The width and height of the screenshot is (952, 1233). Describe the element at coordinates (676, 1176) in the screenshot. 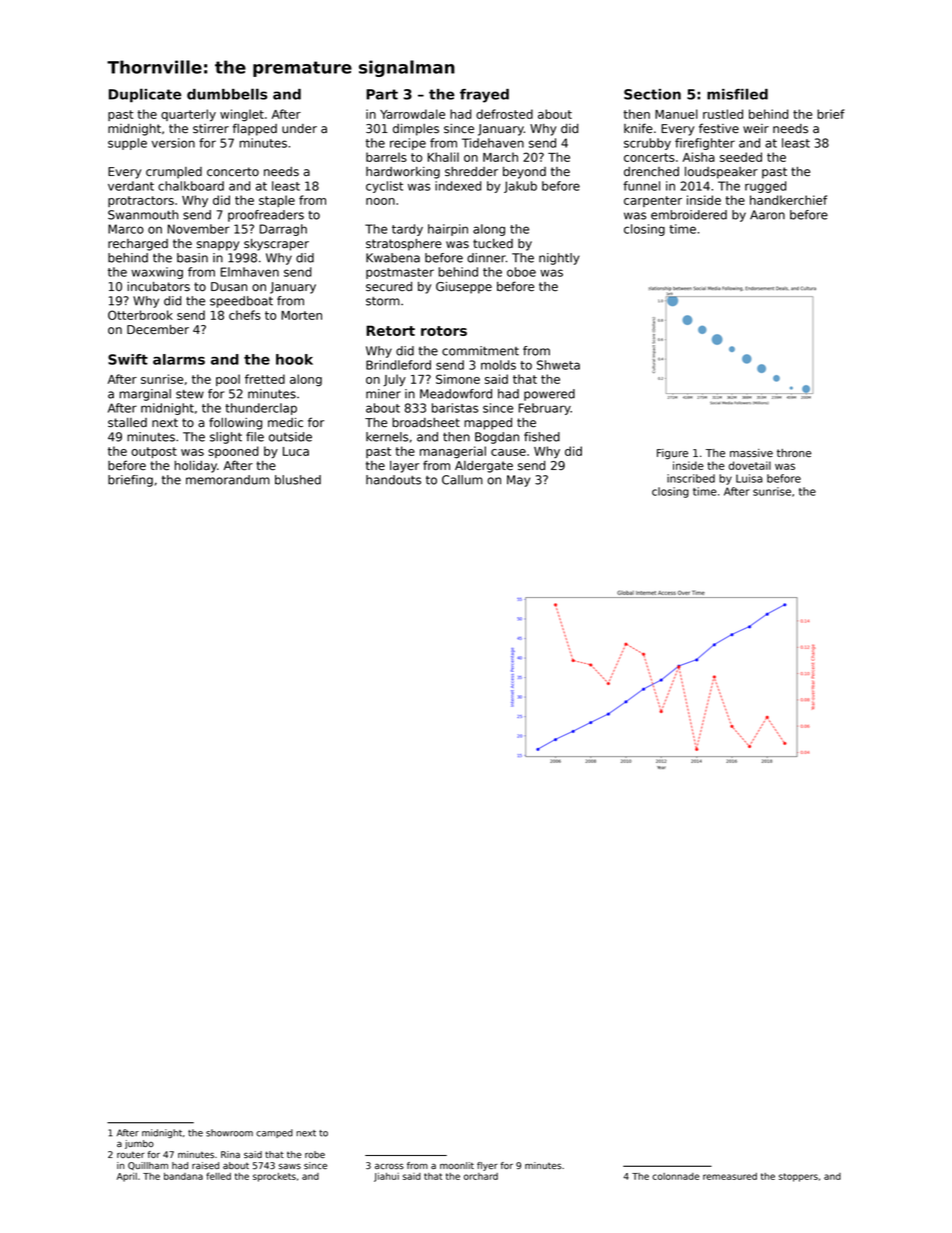

I see `colonnade` at that location.
